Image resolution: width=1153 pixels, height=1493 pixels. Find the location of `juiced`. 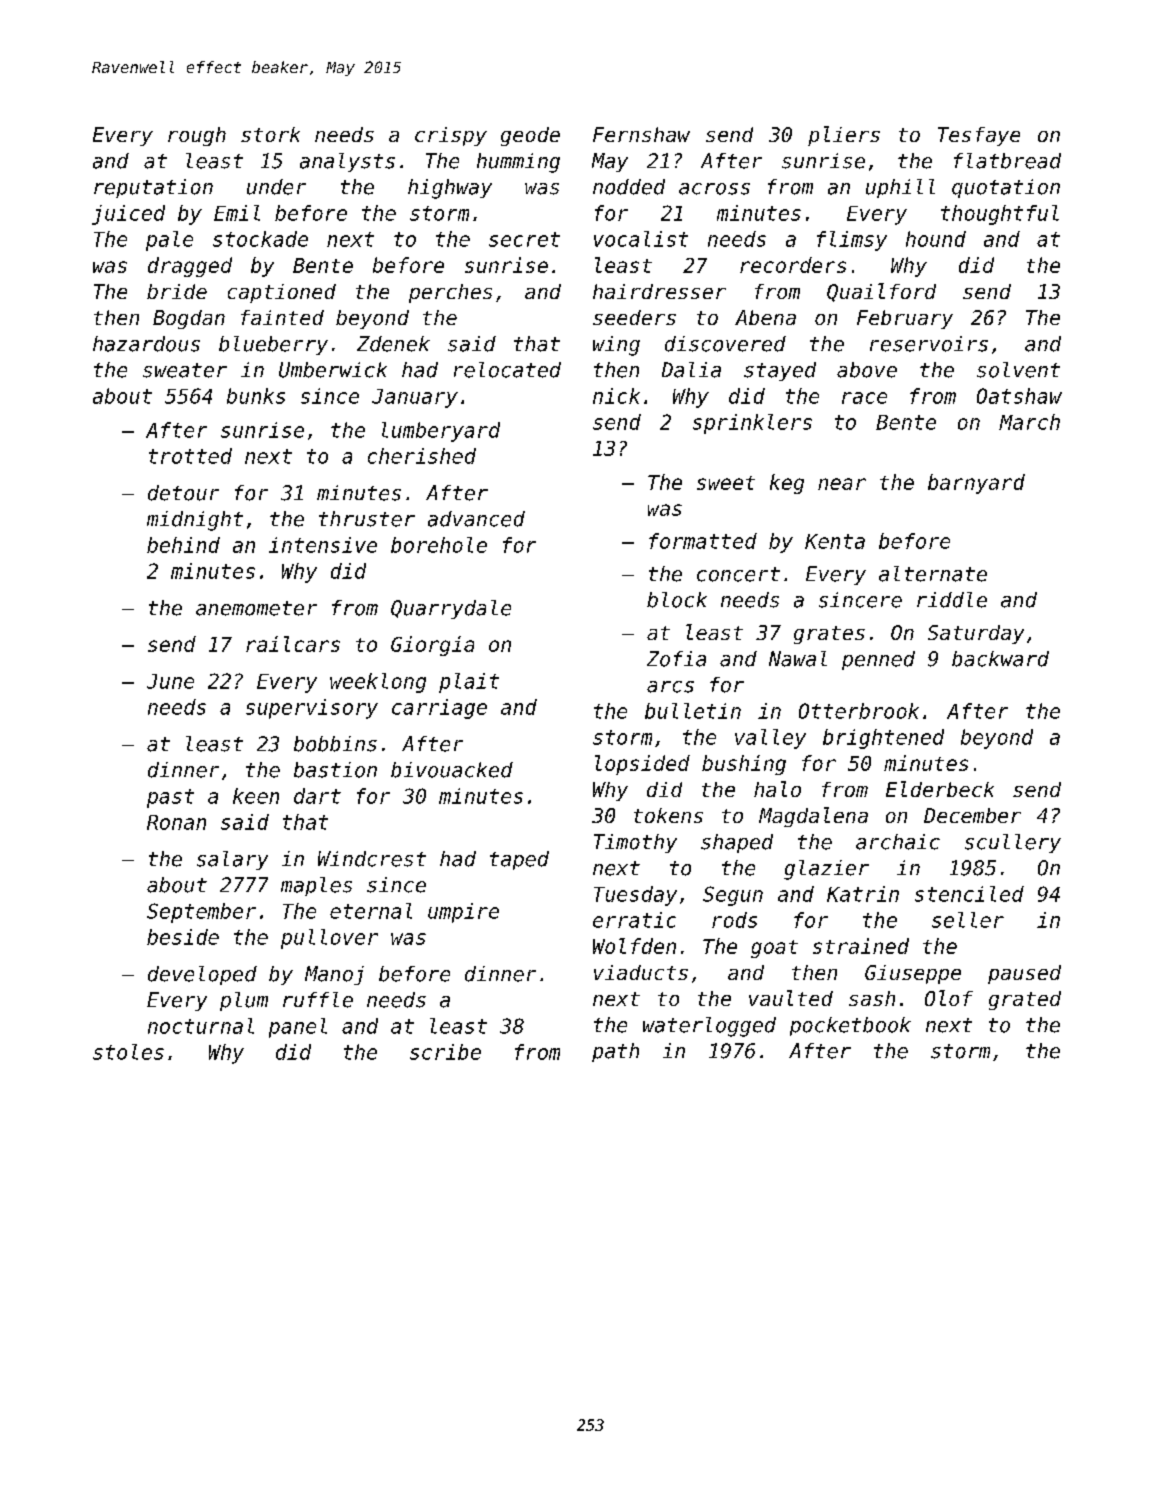

juiced is located at coordinates (128, 215).
